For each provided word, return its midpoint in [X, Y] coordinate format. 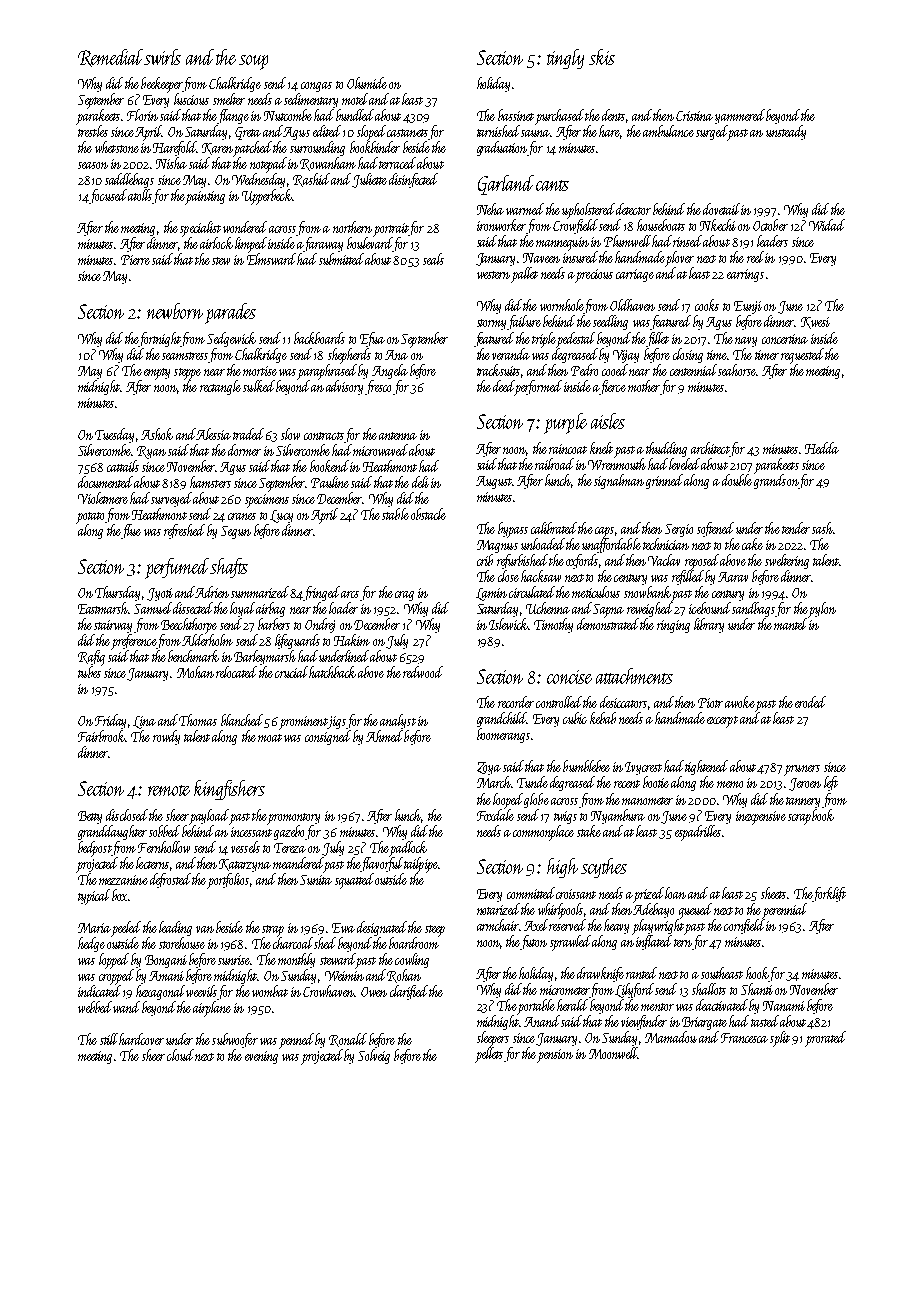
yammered [740, 116]
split [780, 1039]
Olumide [367, 83]
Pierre [135, 260]
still [109, 1039]
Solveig [374, 1056]
